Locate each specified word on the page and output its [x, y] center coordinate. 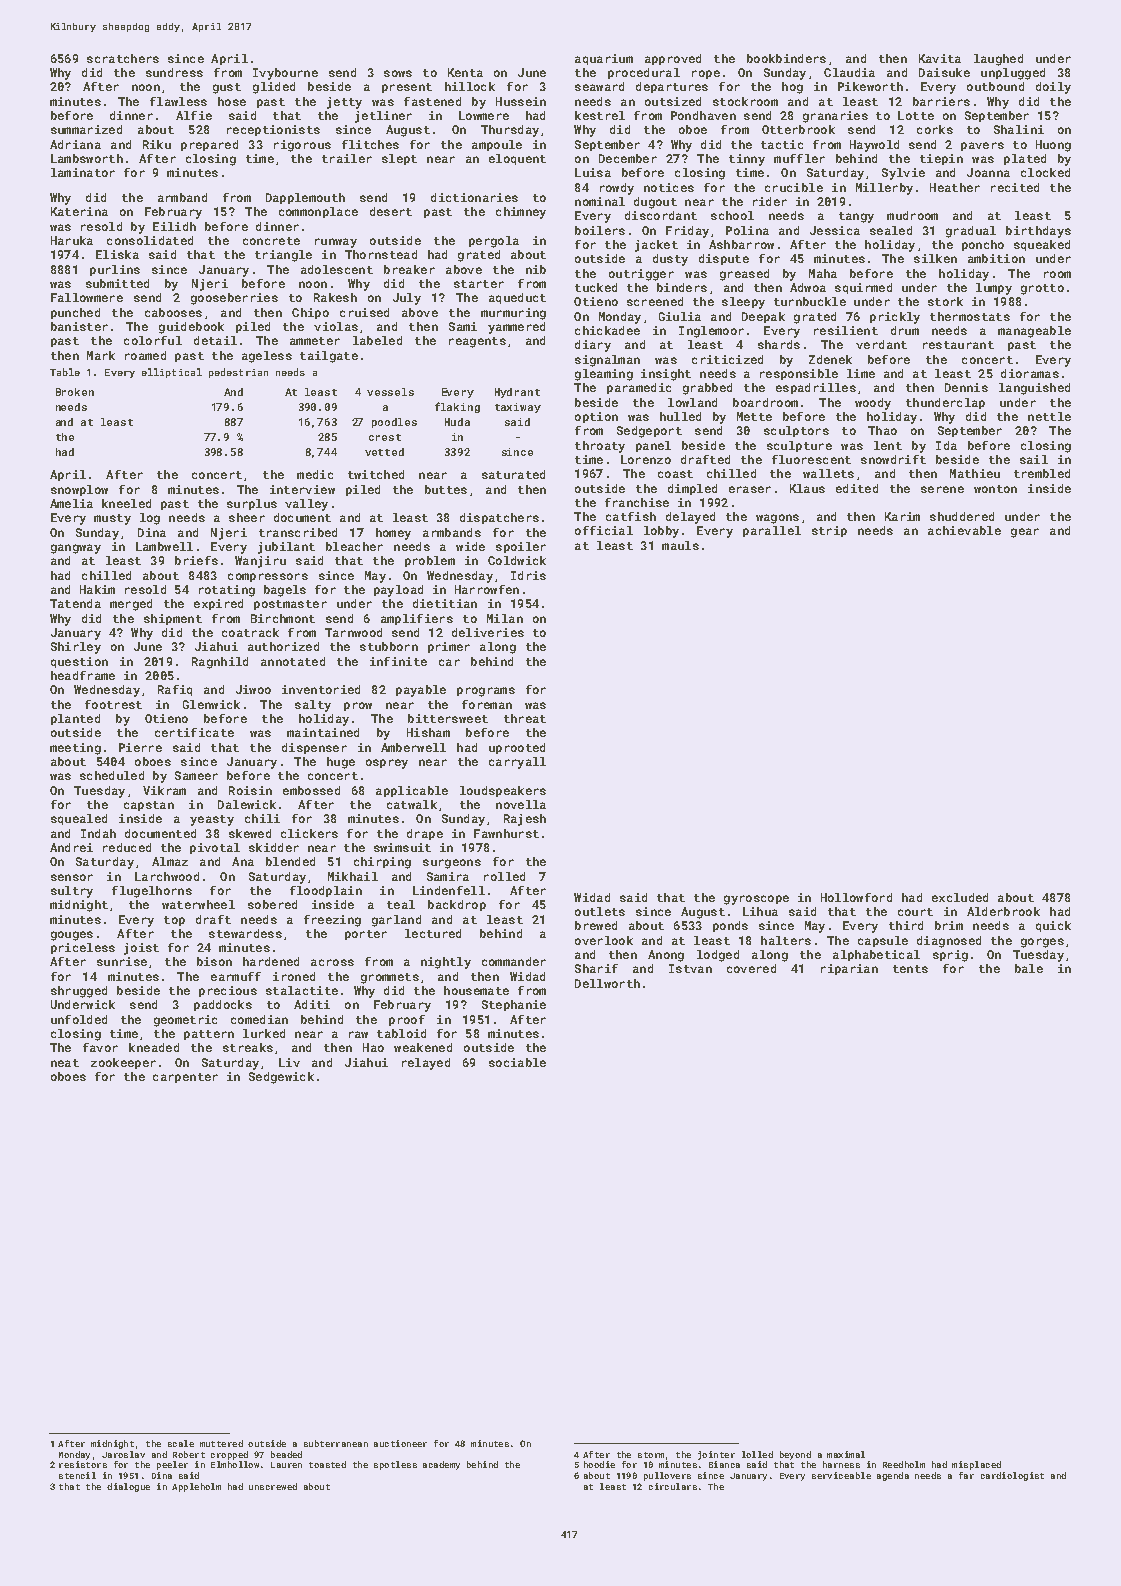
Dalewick [247, 804]
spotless [395, 1465]
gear [1025, 533]
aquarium [604, 59]
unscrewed [273, 1486]
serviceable [841, 1475]
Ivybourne [285, 74]
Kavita [940, 58]
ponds [730, 926]
